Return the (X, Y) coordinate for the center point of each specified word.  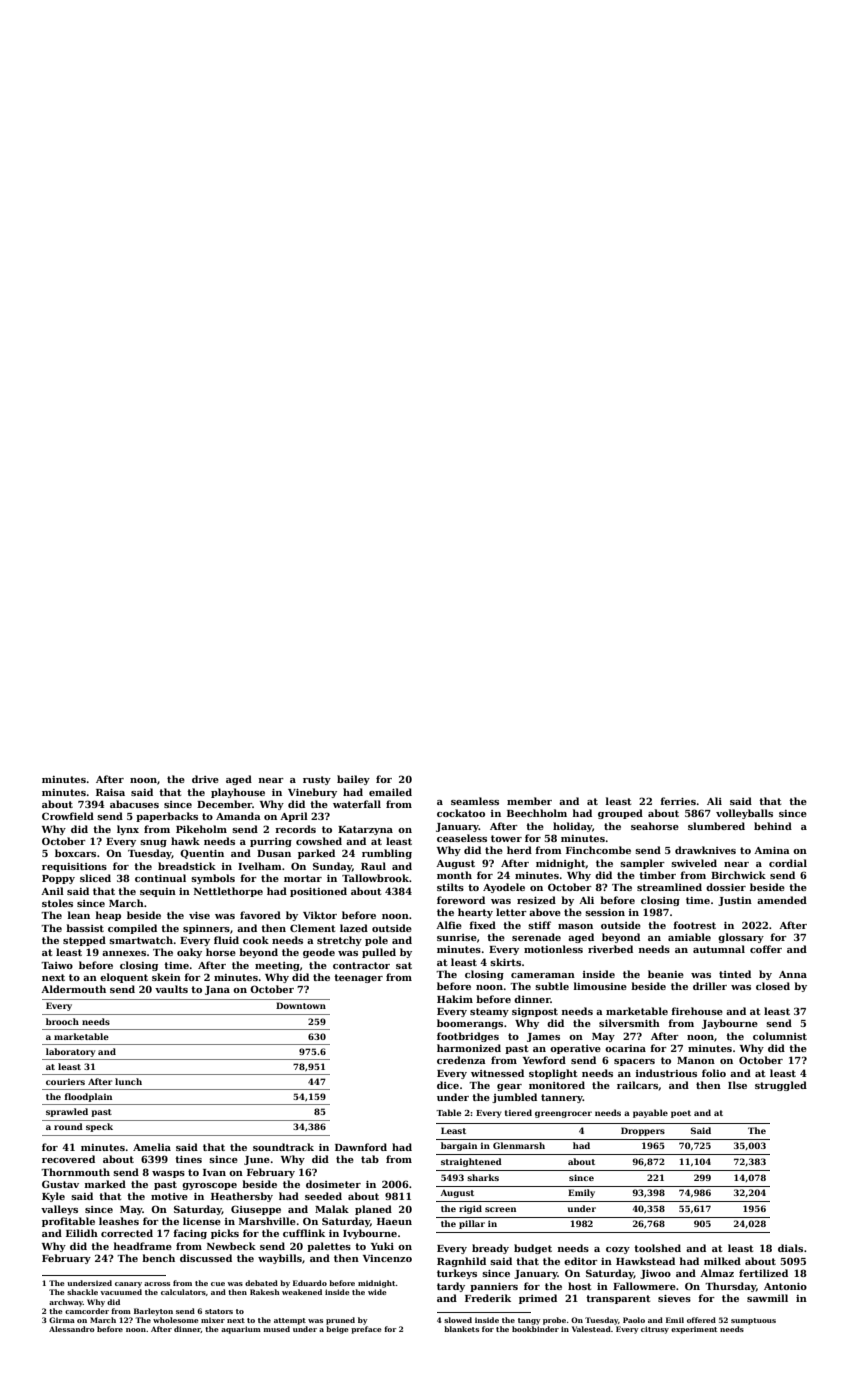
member (529, 801)
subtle (552, 986)
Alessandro (72, 1329)
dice (448, 1085)
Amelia (152, 1147)
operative (575, 1049)
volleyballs (744, 814)
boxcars (75, 853)
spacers (634, 1062)
